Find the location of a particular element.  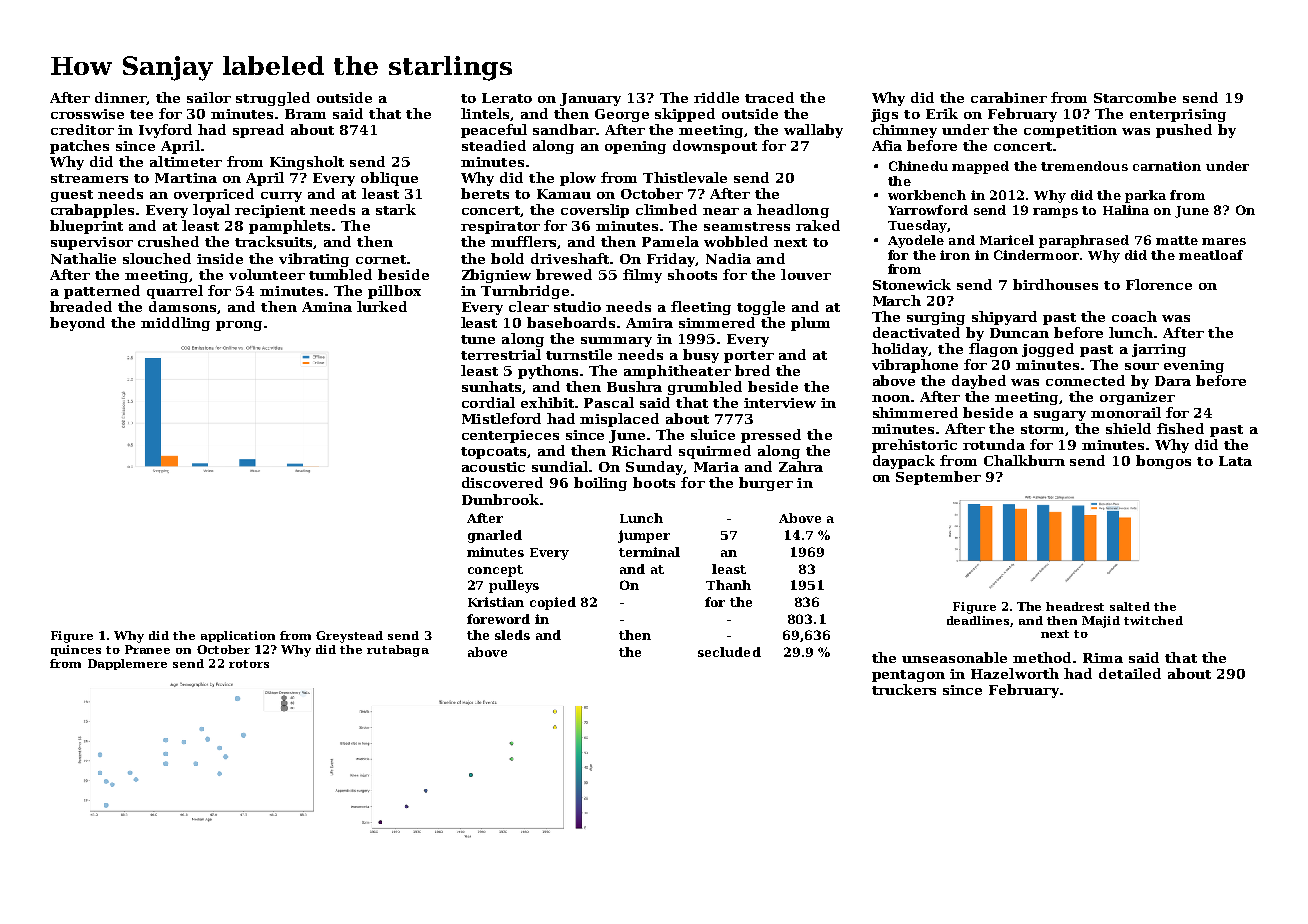

Yarrowford is located at coordinates (928, 210).
